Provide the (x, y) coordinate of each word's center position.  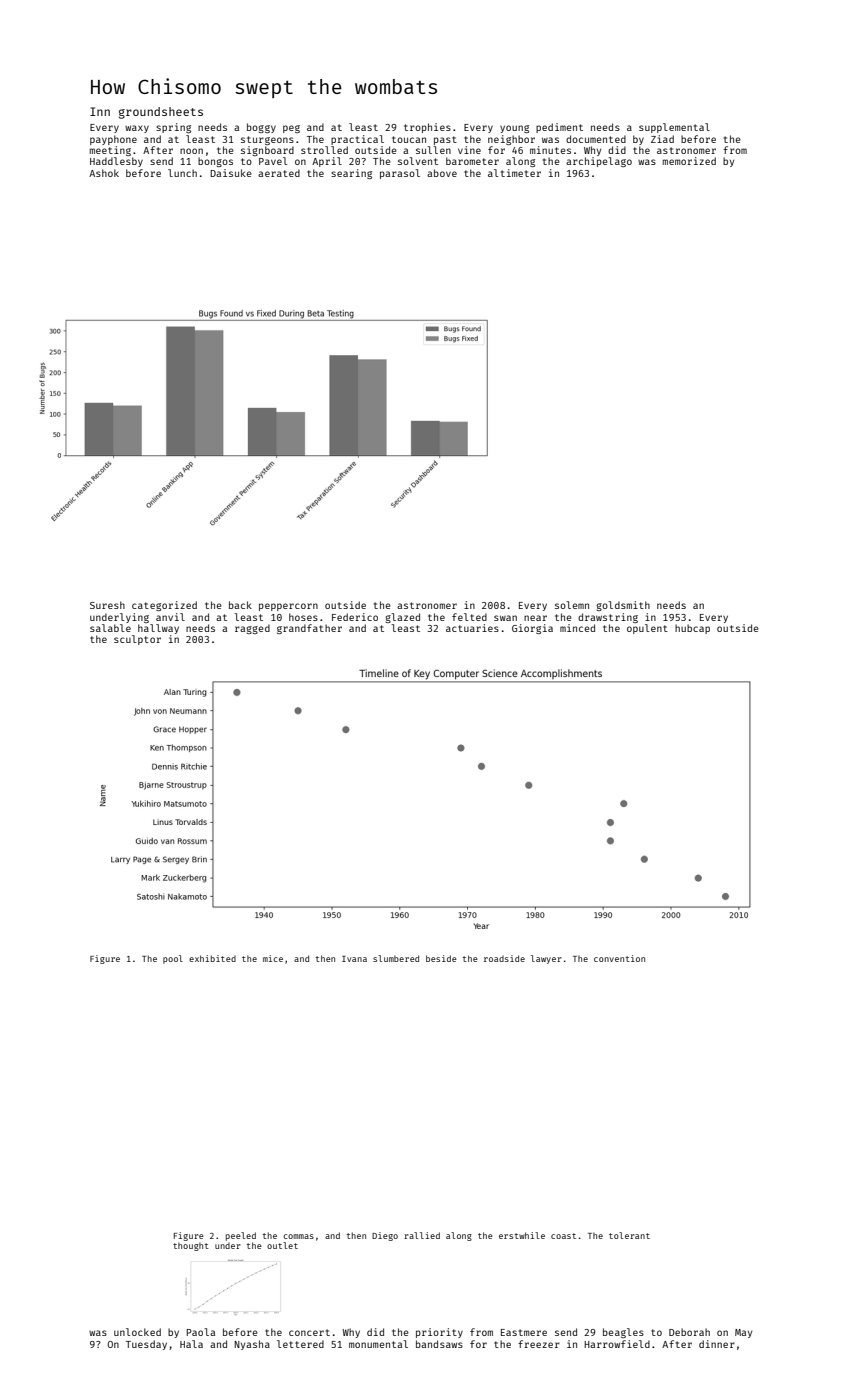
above (442, 173)
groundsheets (161, 113)
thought (191, 1246)
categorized (164, 606)
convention (619, 958)
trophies (427, 128)
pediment (559, 128)
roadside (504, 958)
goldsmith (623, 606)
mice (273, 958)
